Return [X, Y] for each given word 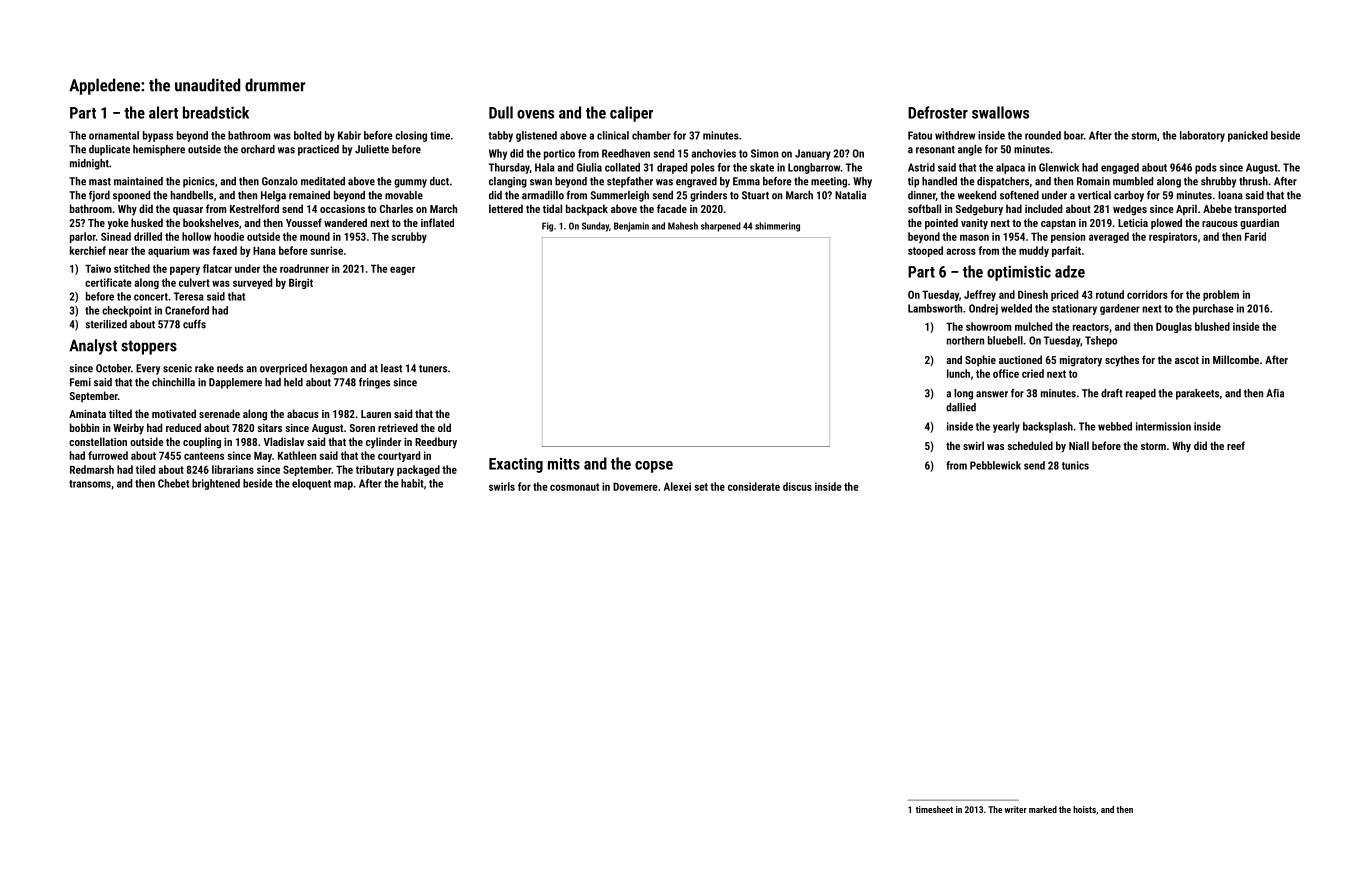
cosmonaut [574, 487]
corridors [1147, 294]
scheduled [1030, 445]
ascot [1187, 360]
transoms [90, 484]
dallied [961, 407]
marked [1043, 809]
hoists [1084, 809]
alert [163, 112]
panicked [1248, 136]
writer [1016, 809]
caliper [631, 114]
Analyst [93, 347]
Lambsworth [935, 308]
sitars [269, 428]
